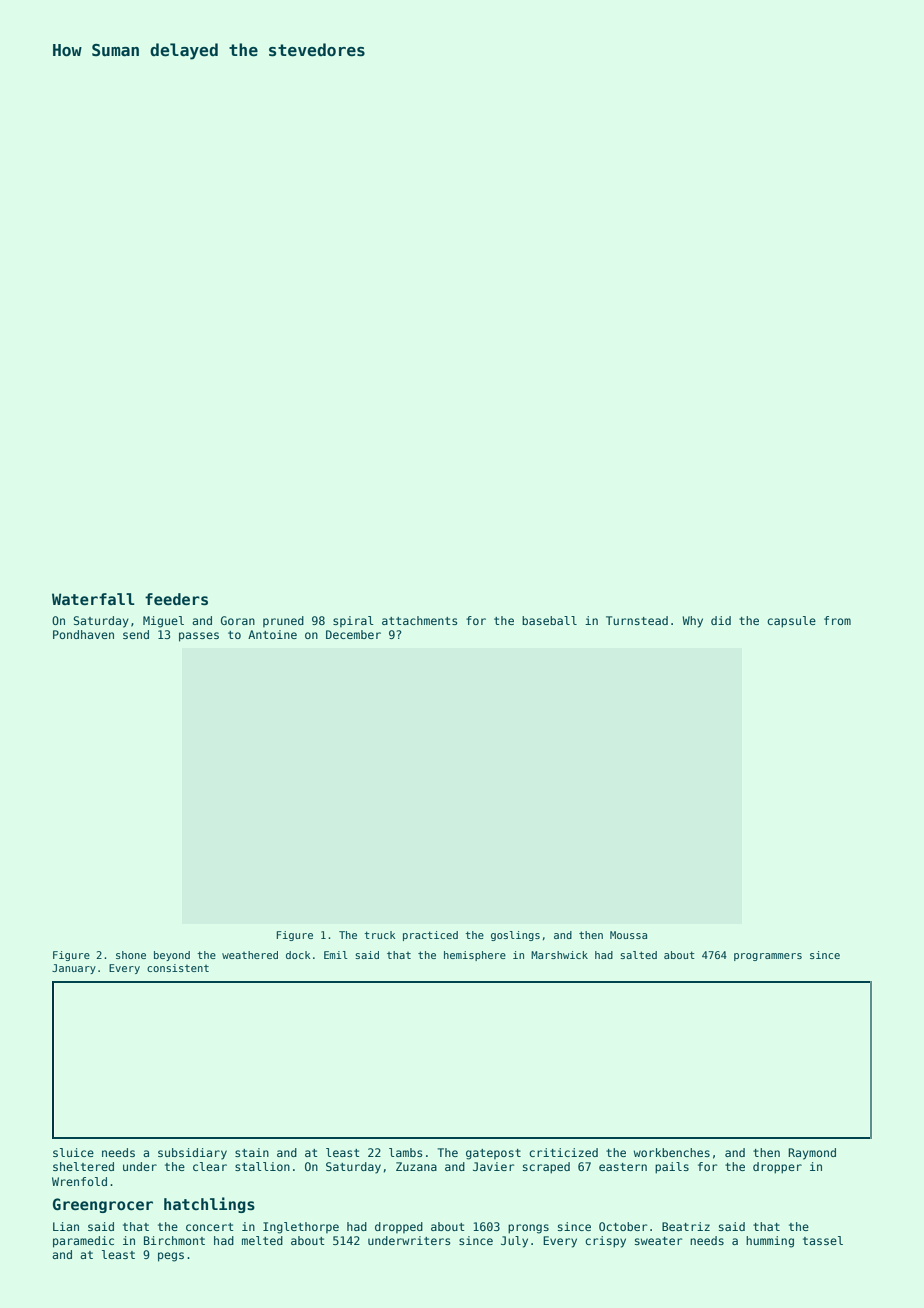  What do you see at coordinates (514, 1242) in the screenshot?
I see `July` at bounding box center [514, 1242].
